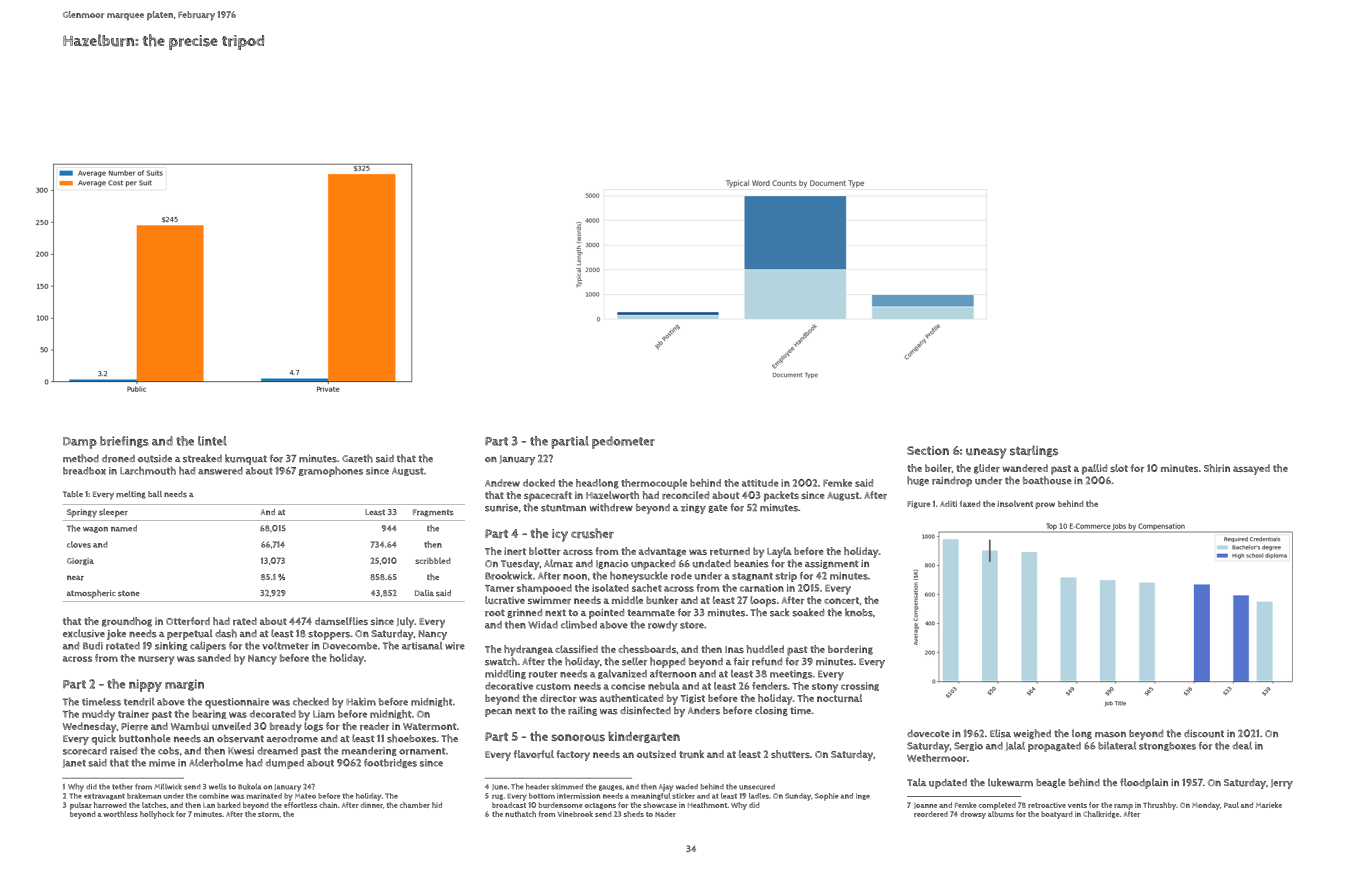 The image size is (1372, 887). What do you see at coordinates (1034, 451) in the screenshot?
I see `starlings` at bounding box center [1034, 451].
